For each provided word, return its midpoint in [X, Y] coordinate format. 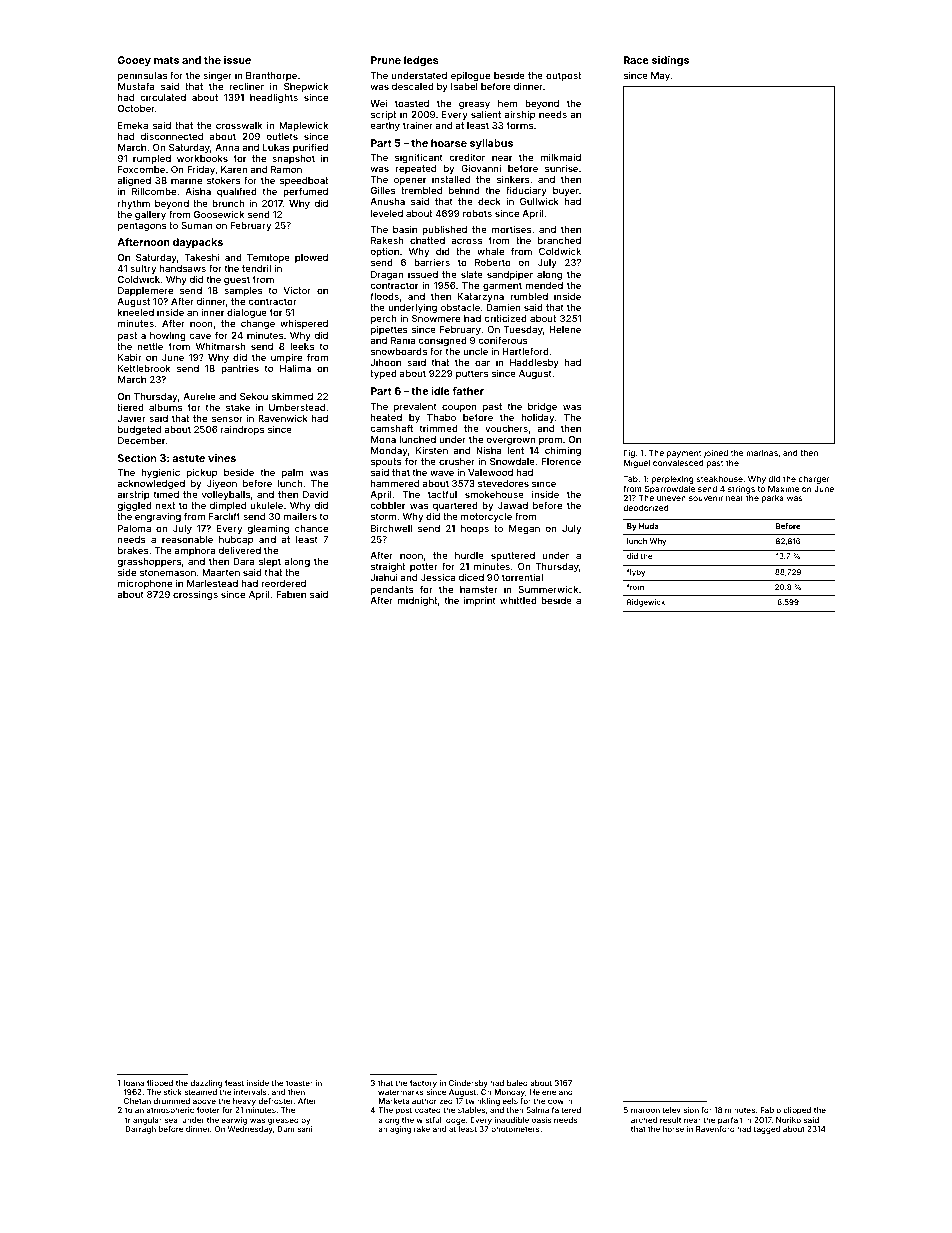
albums [166, 407]
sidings [670, 61]
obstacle [460, 307]
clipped [797, 1111]
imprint [480, 601]
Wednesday [250, 1130]
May [660, 76]
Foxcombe [141, 169]
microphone [145, 584]
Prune [386, 60]
